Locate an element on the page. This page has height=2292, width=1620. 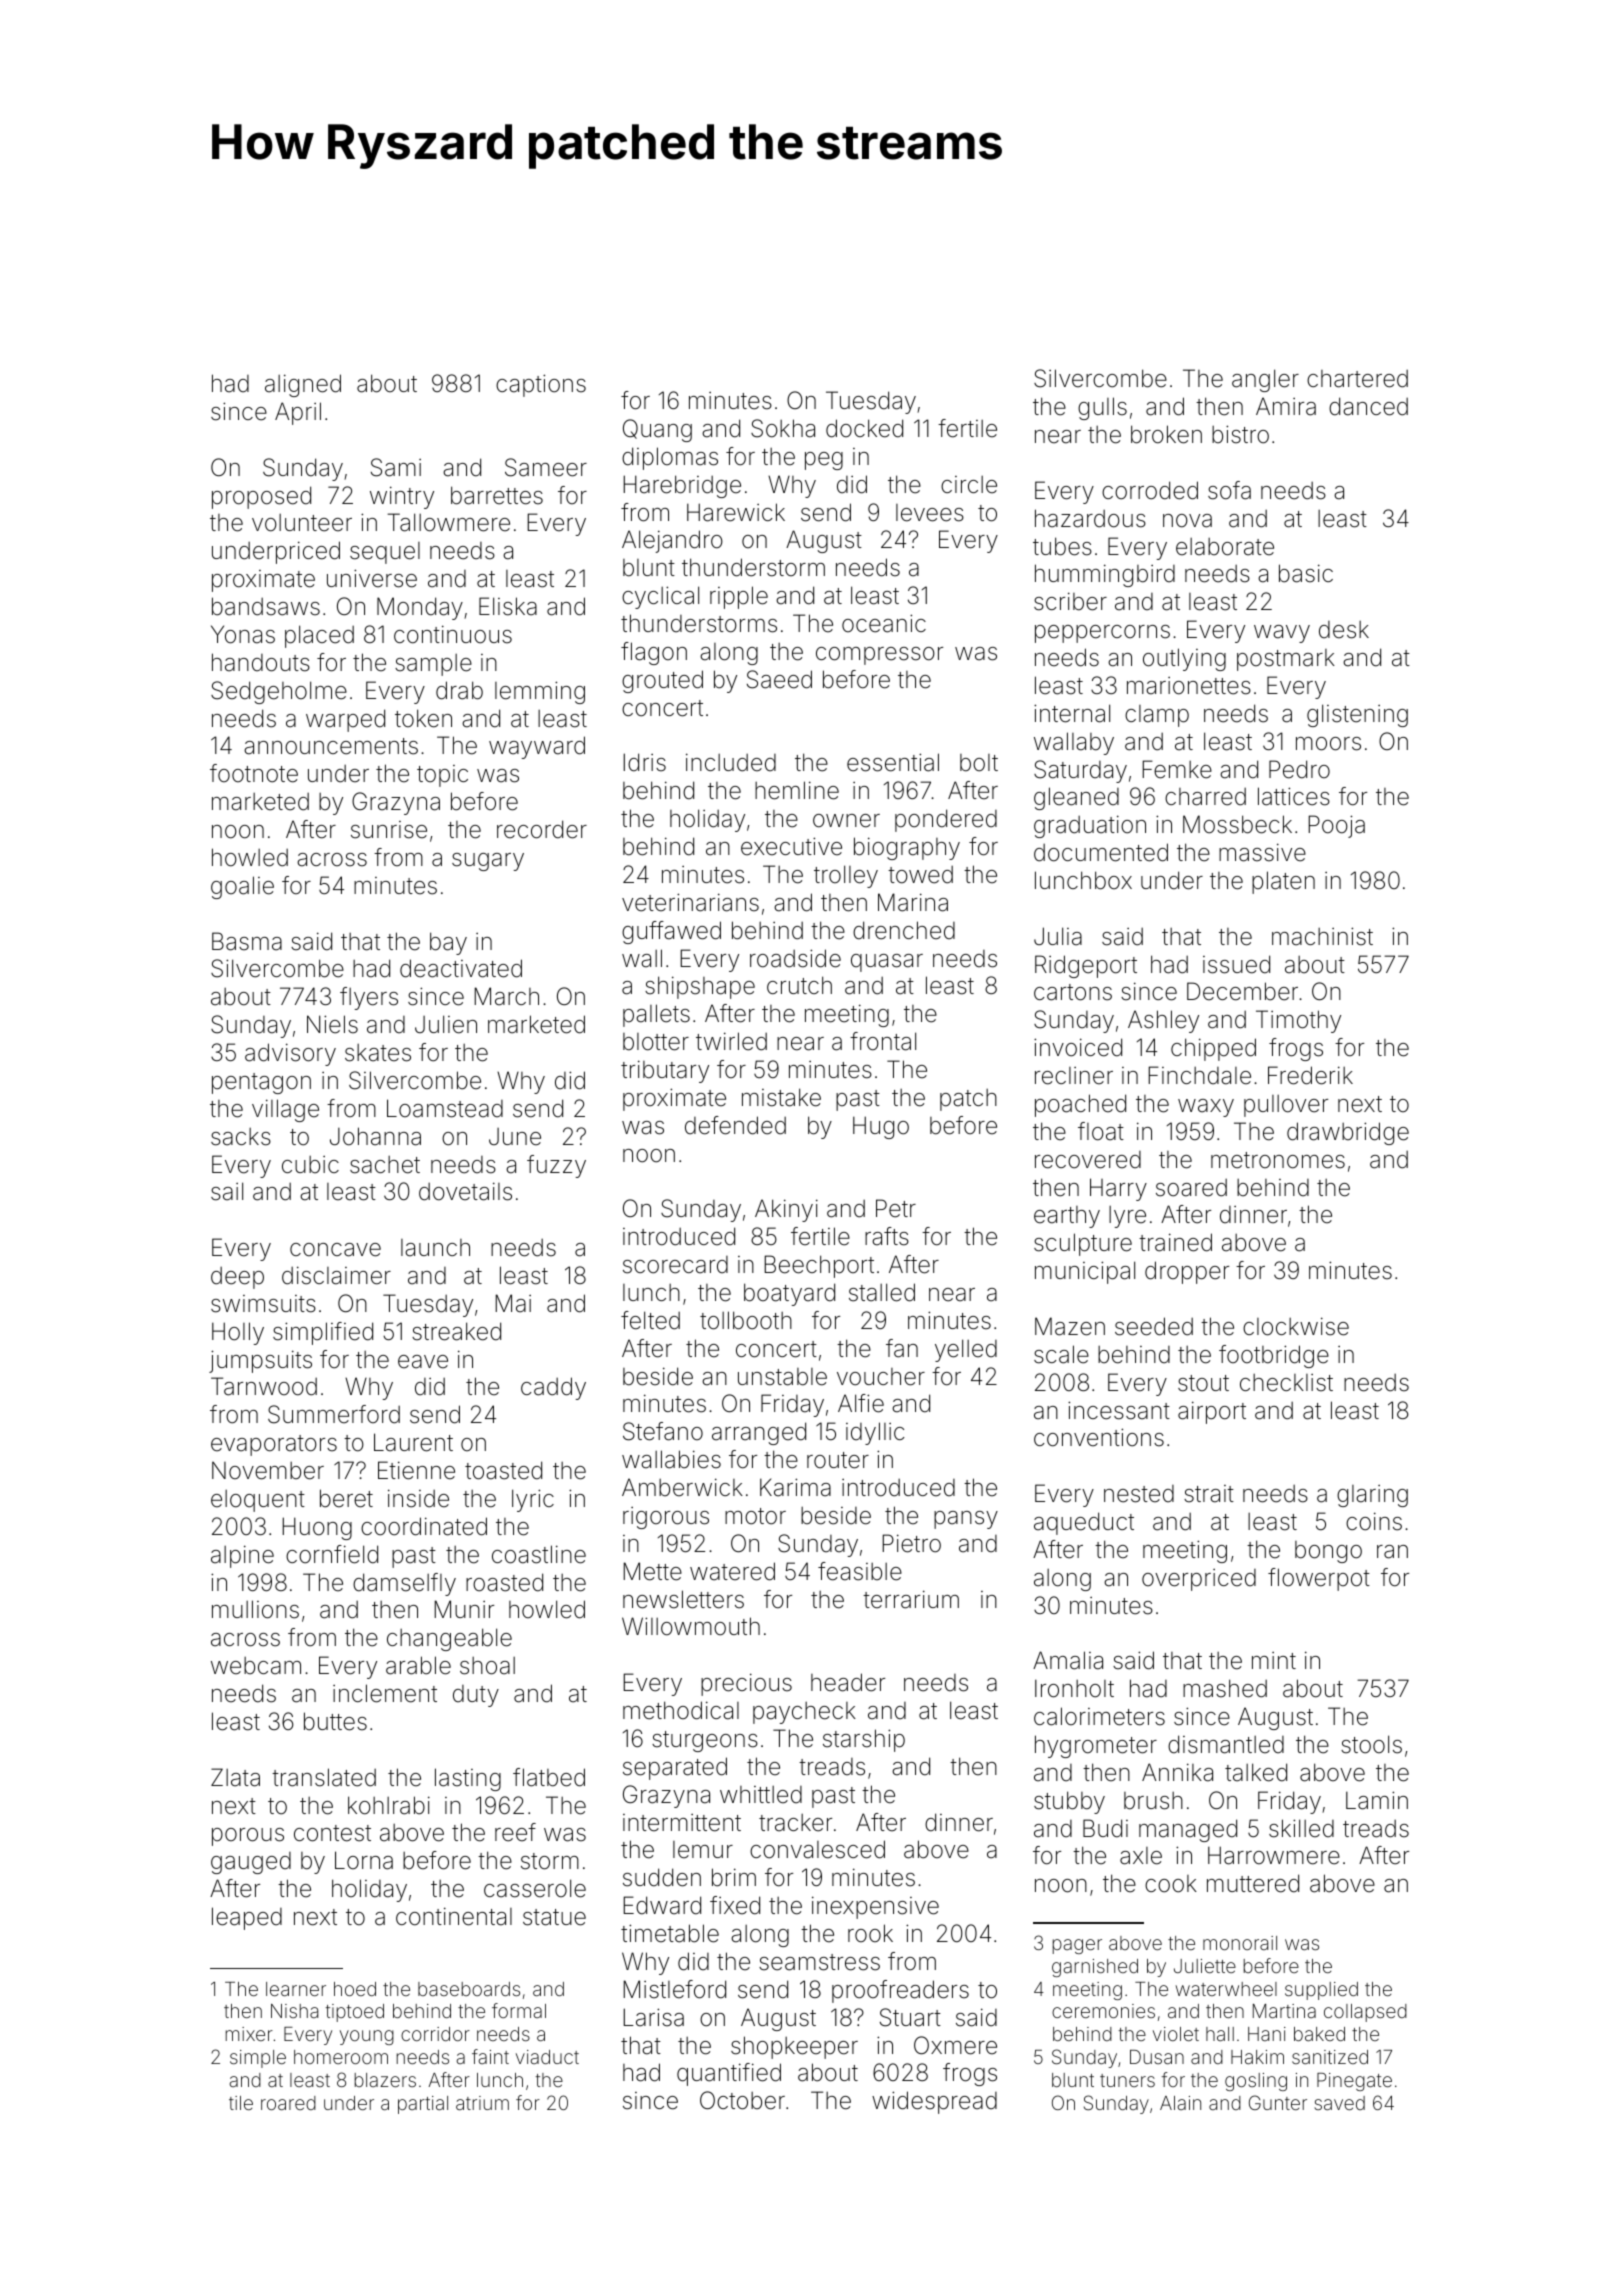
drawbridge is located at coordinates (1348, 1133).
